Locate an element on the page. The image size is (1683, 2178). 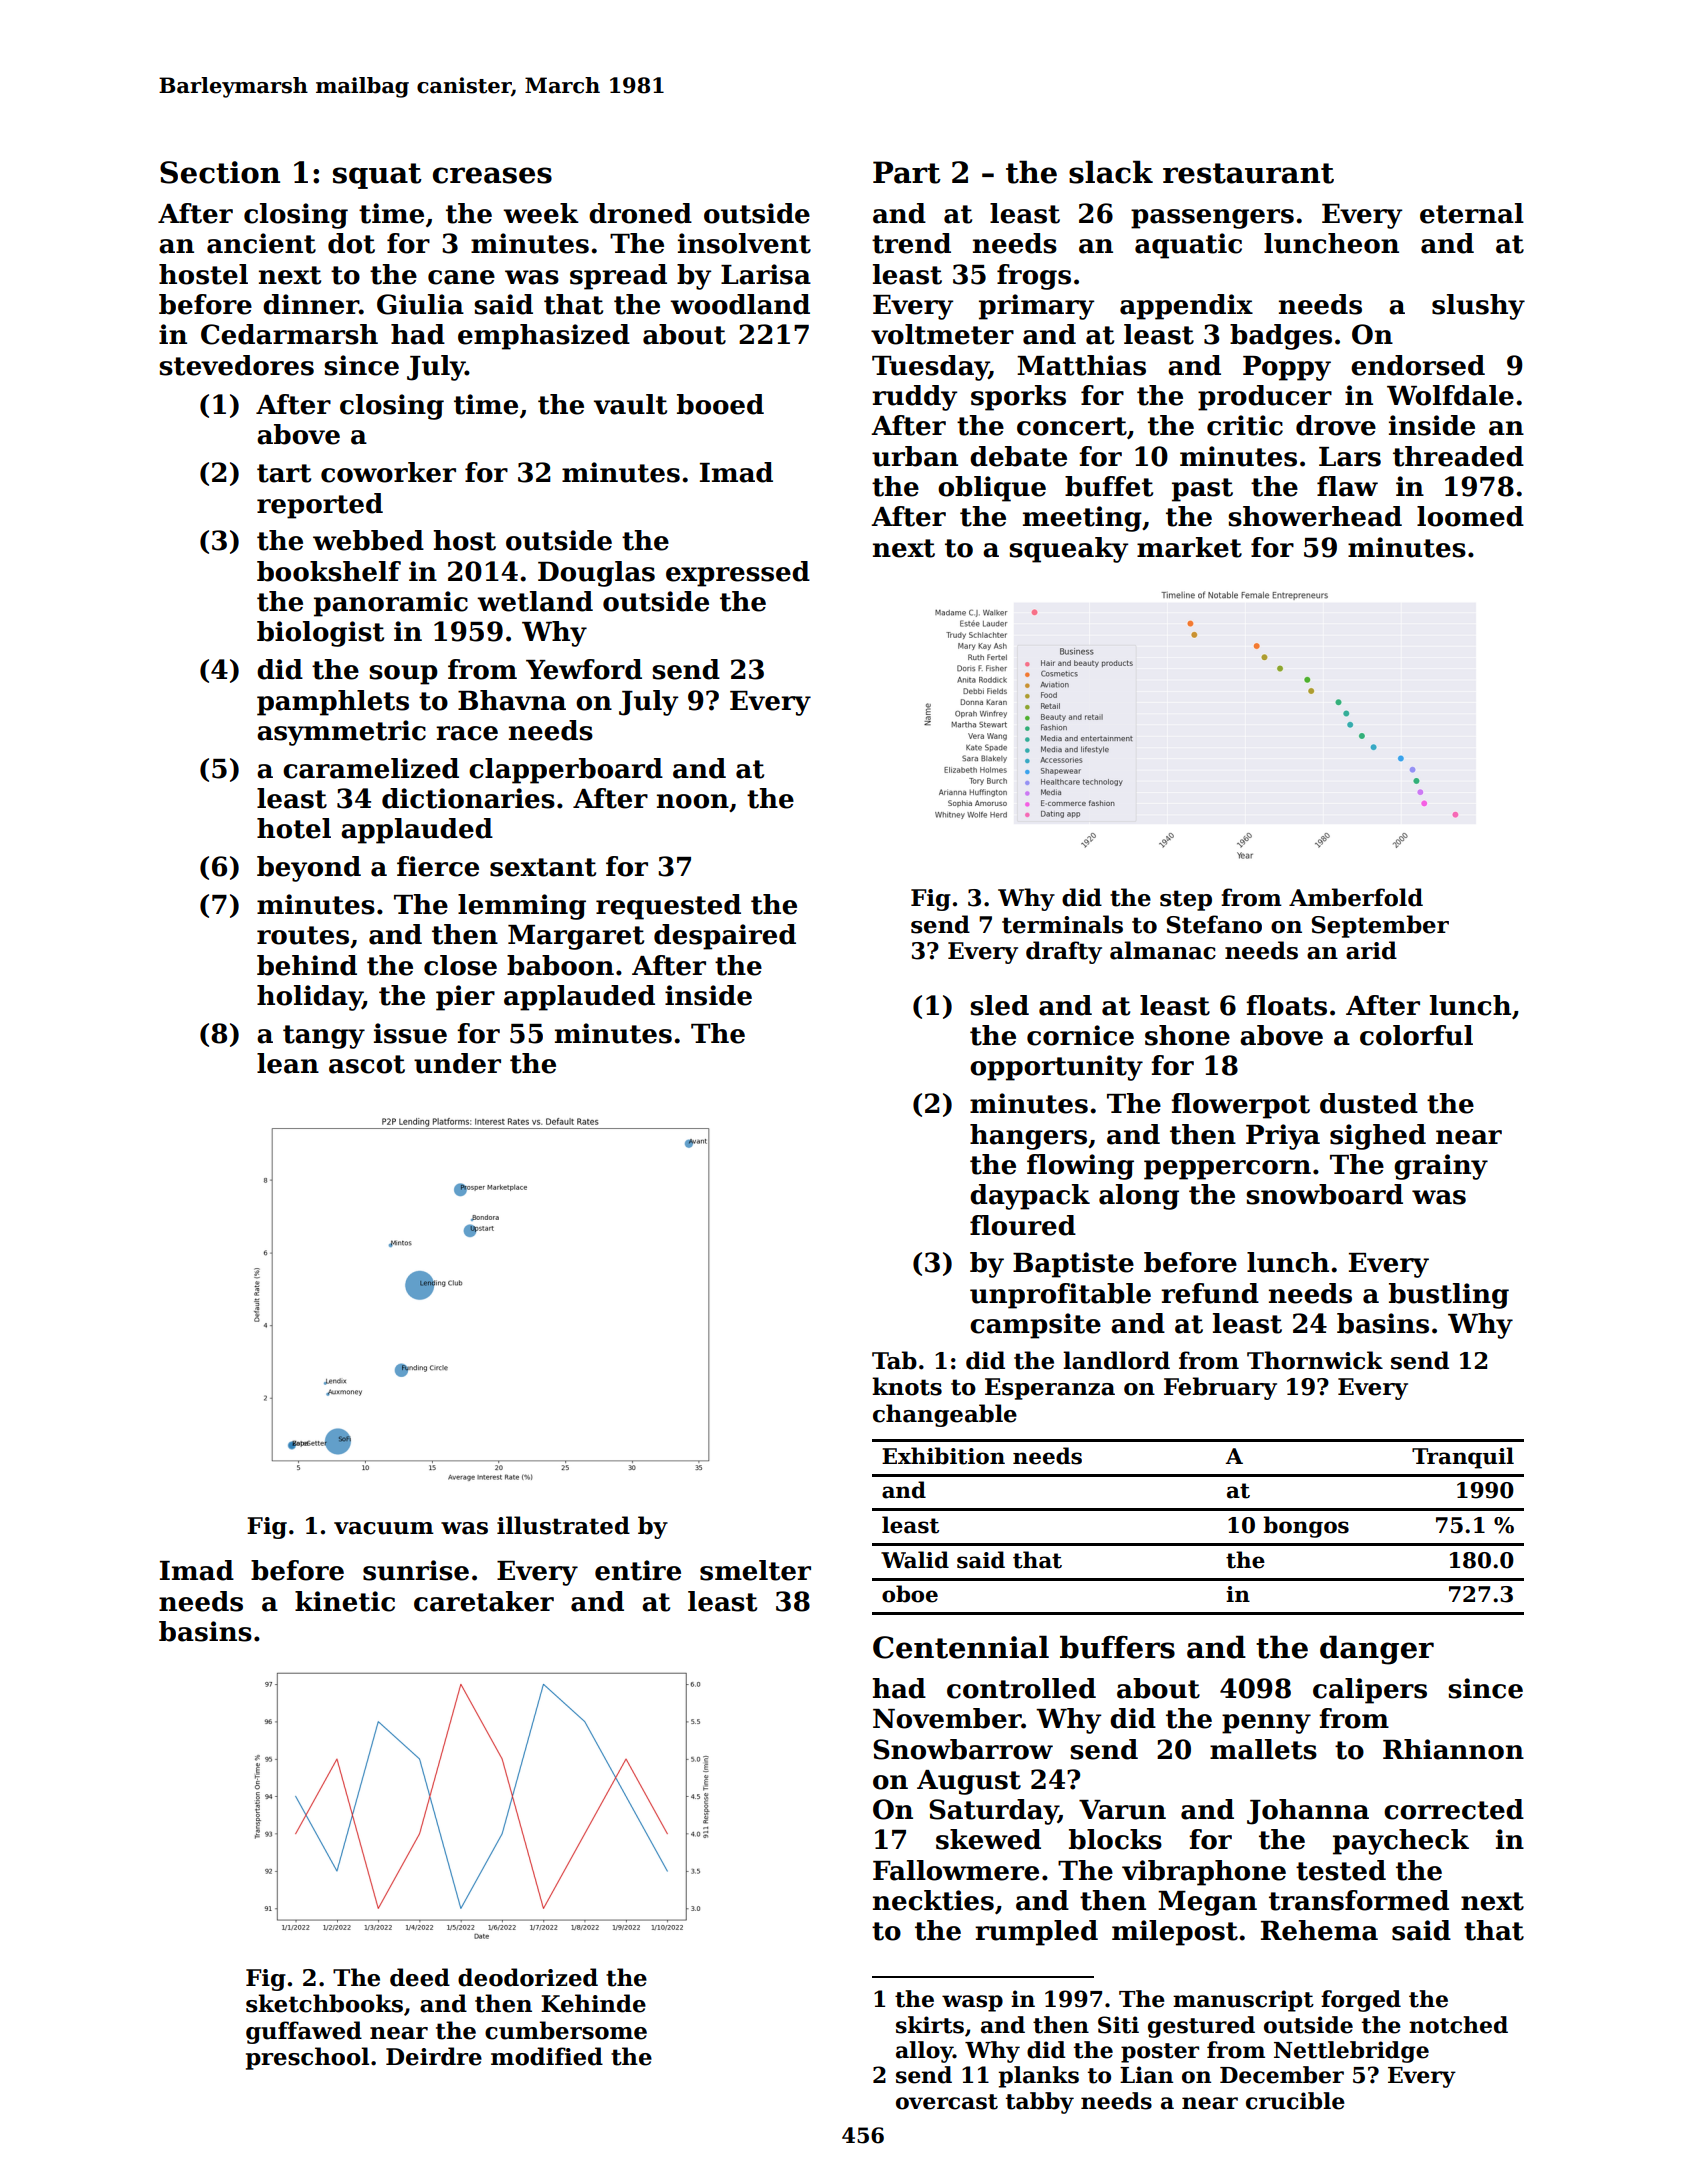
forged is located at coordinates (1361, 2001).
